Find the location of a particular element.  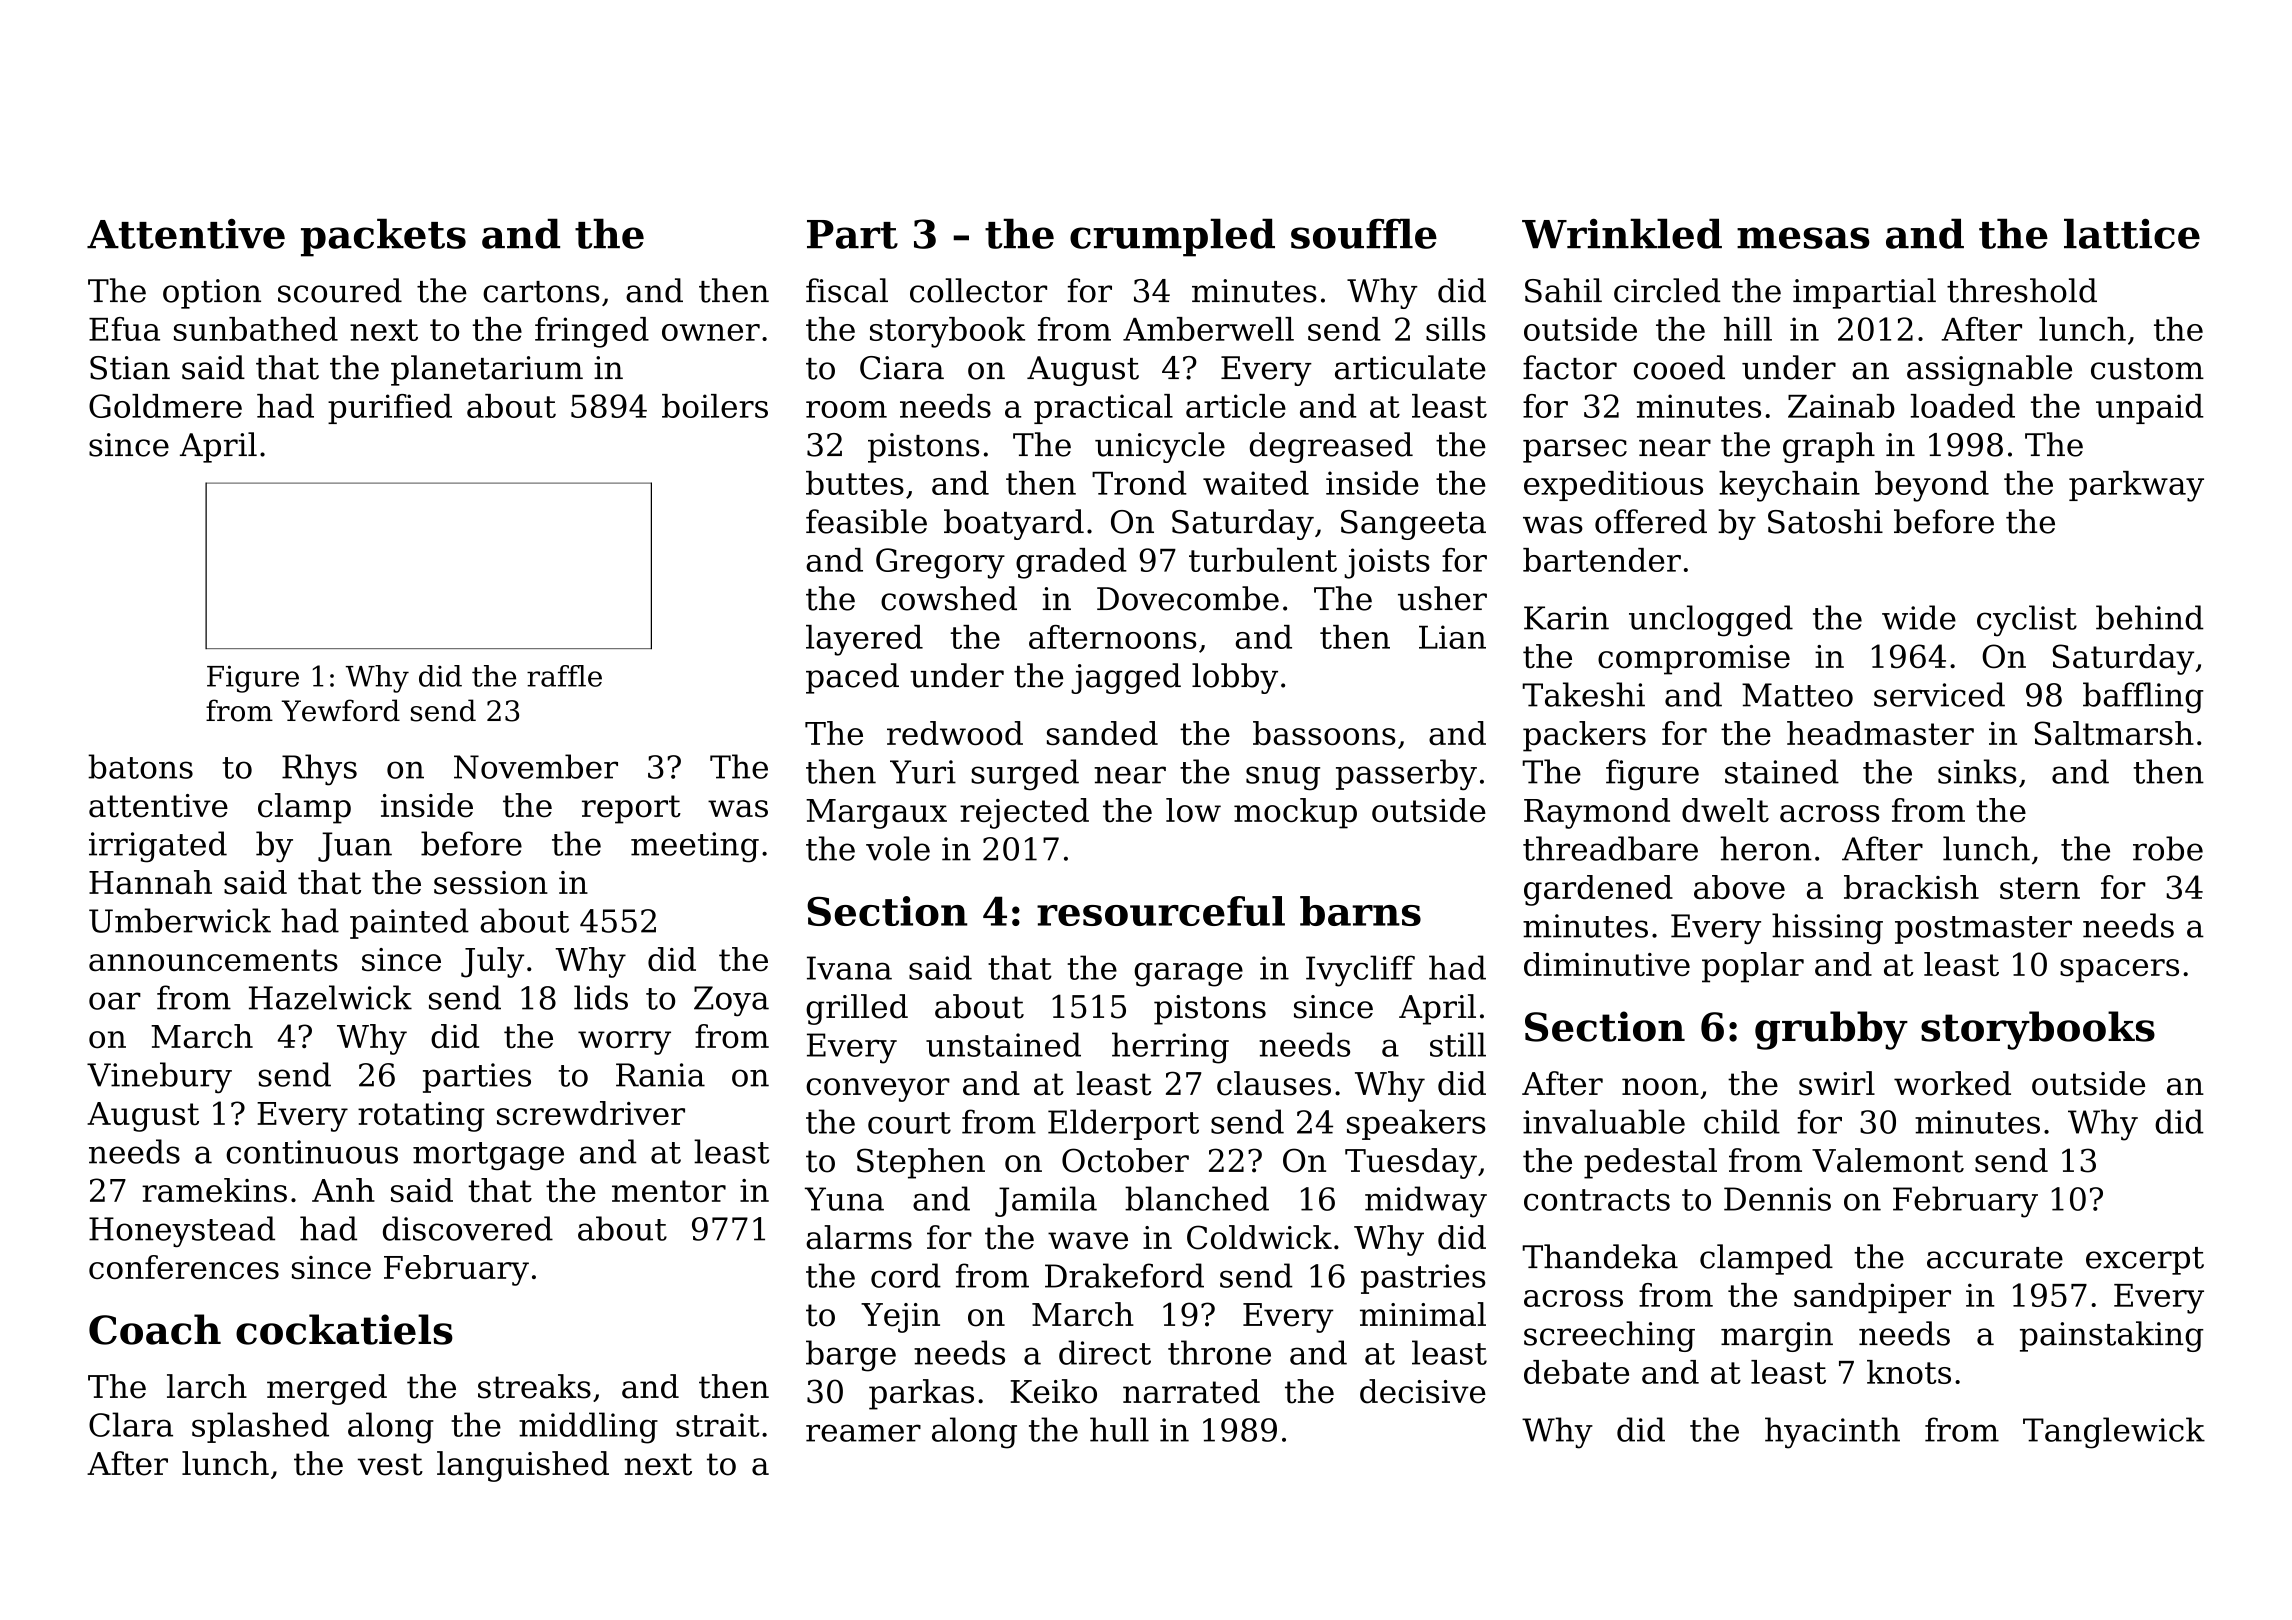

Goldmere is located at coordinates (165, 406).
